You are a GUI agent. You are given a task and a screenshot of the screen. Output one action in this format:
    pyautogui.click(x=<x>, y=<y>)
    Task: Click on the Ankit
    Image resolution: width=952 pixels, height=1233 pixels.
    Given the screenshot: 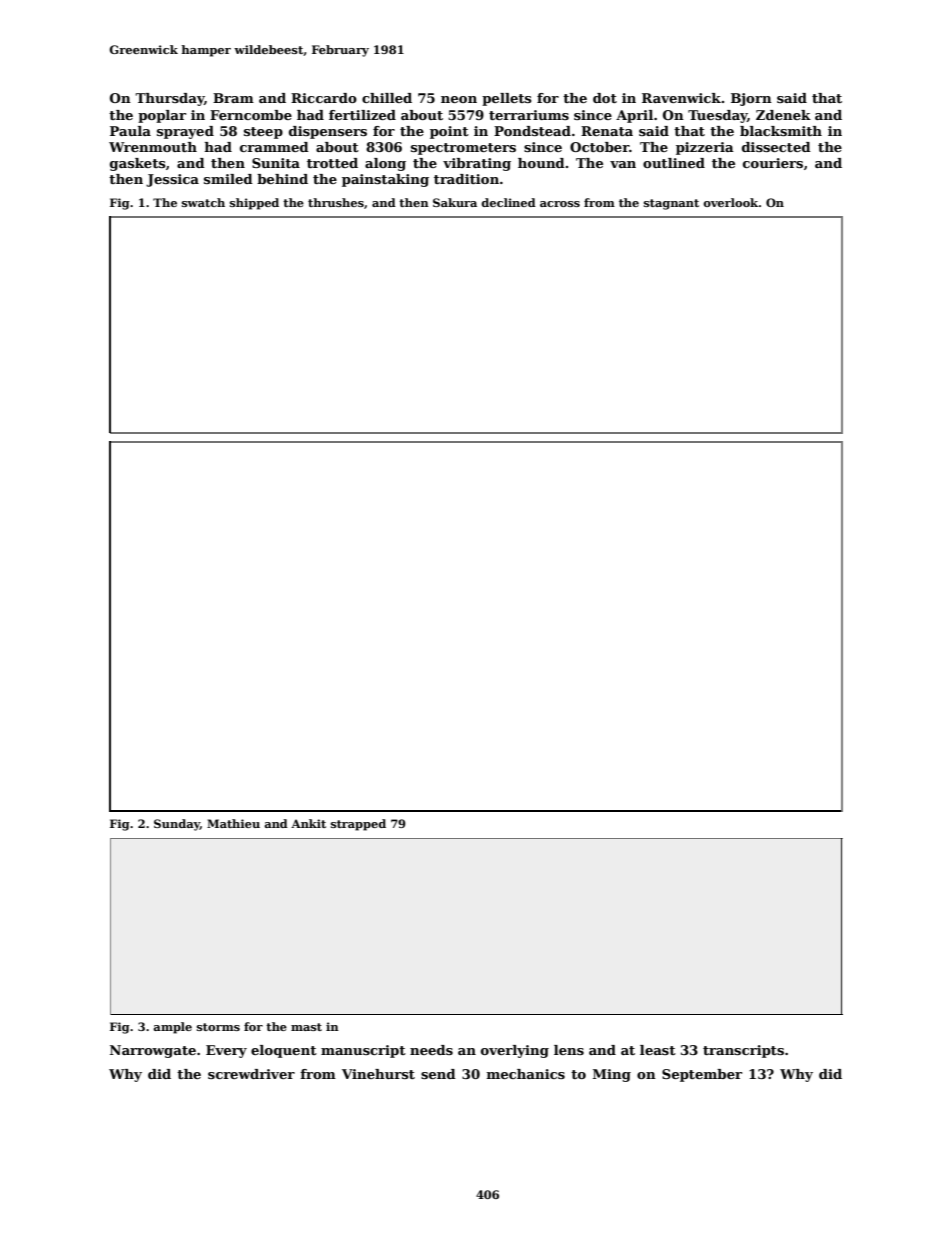 What is the action you would take?
    pyautogui.click(x=308, y=823)
